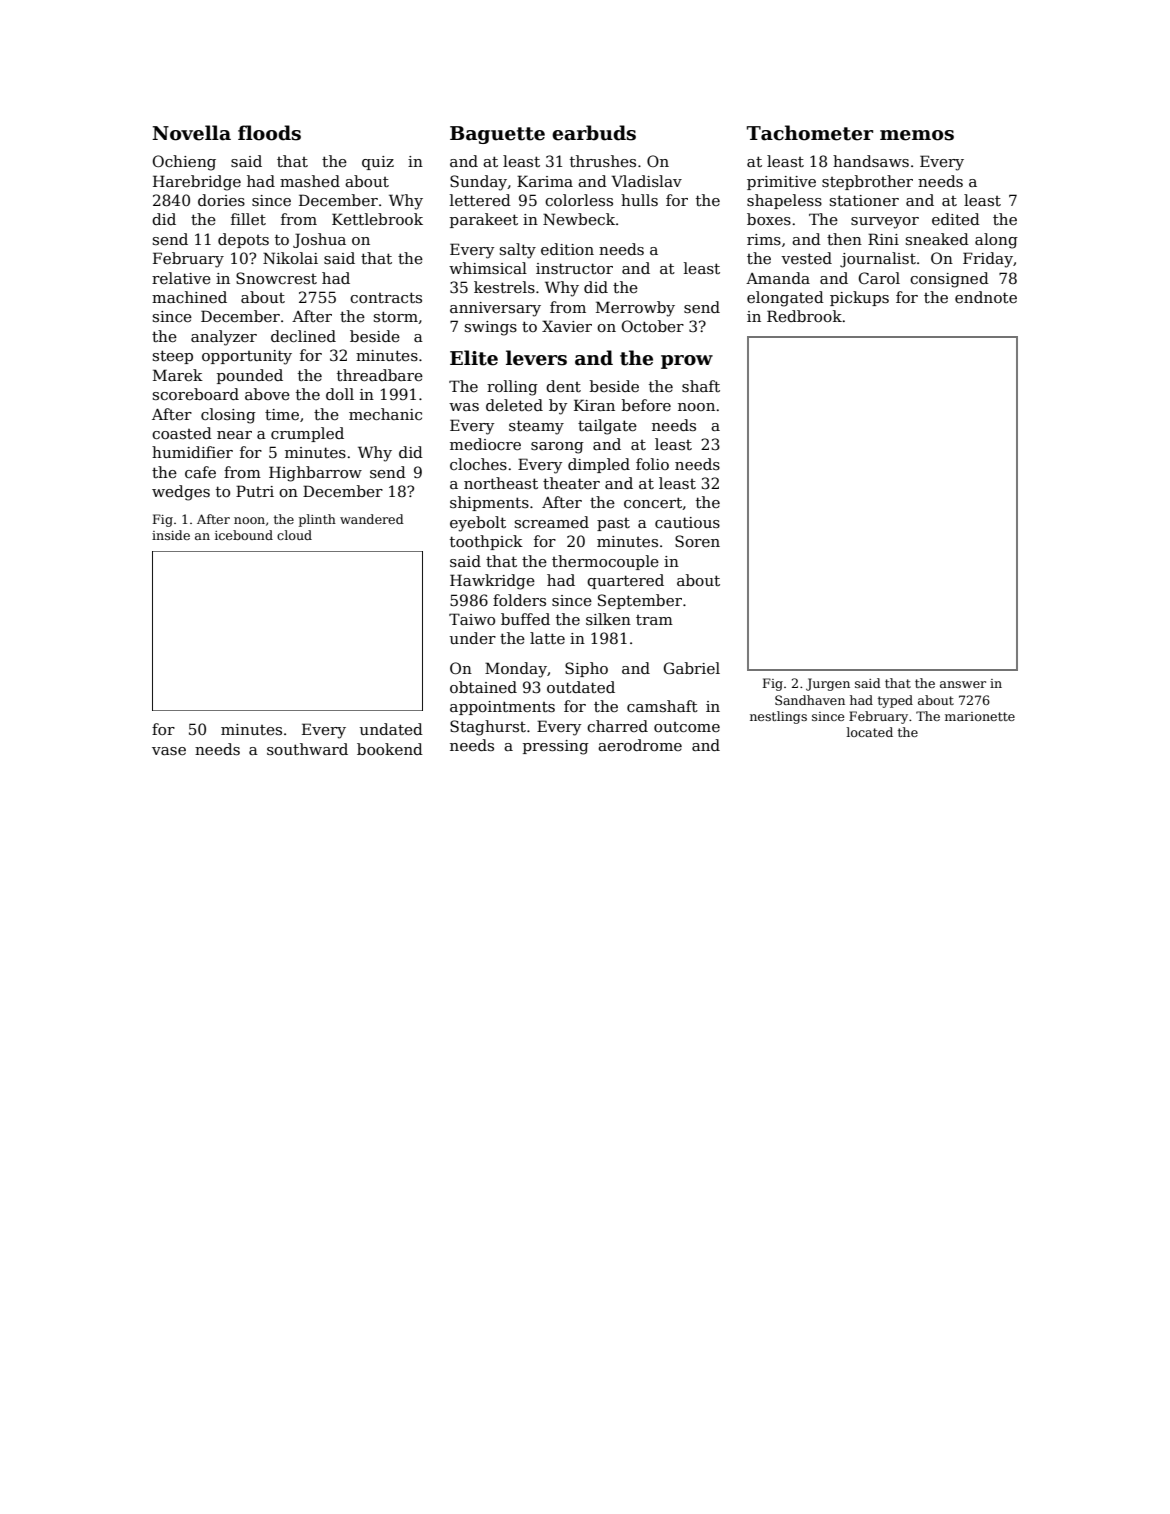 The height and width of the document is (1514, 1170). Describe the element at coordinates (963, 684) in the document. I see `answer` at that location.
